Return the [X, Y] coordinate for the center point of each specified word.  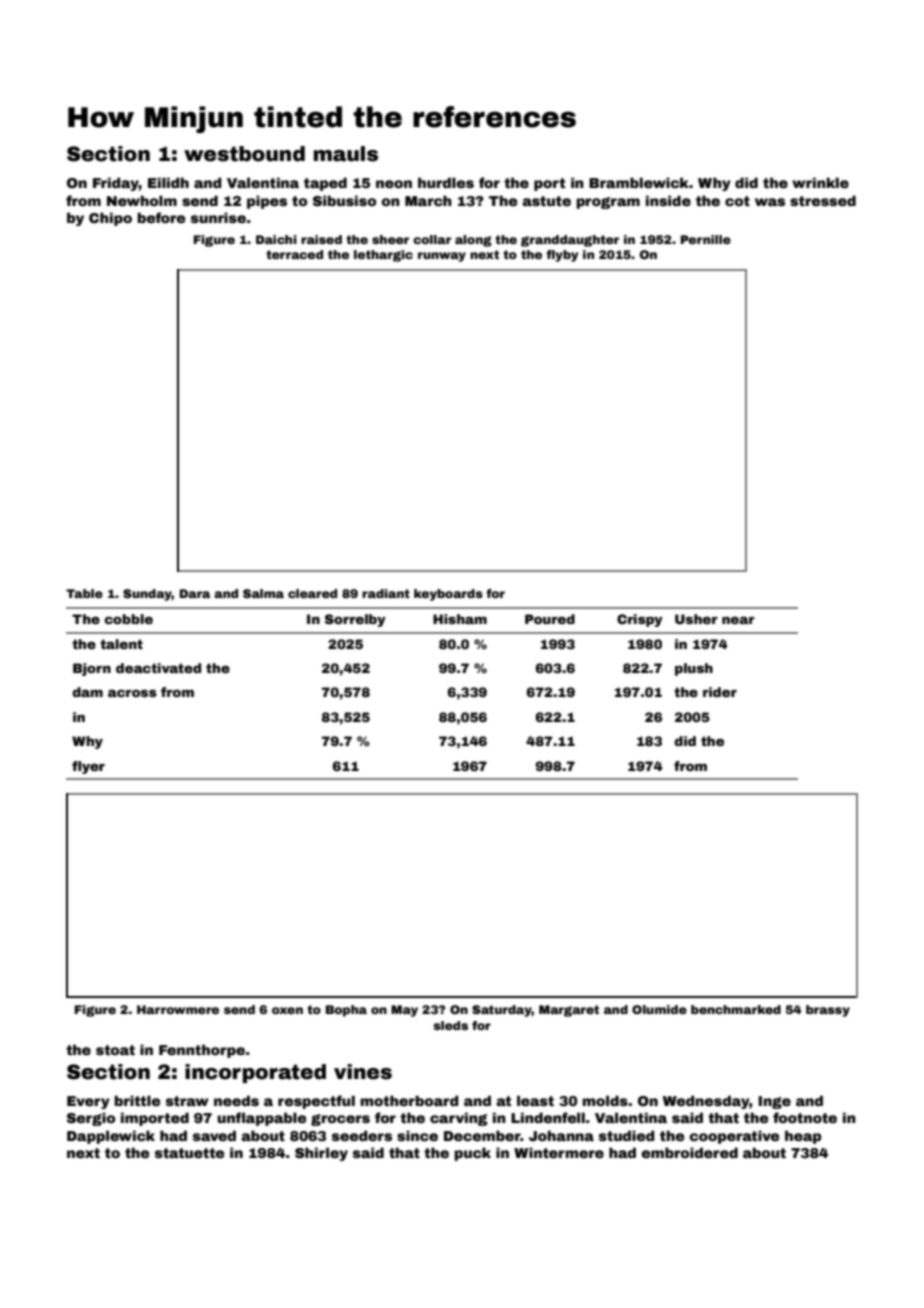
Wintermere [559, 1152]
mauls [346, 154]
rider [720, 692]
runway [442, 257]
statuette [189, 1153]
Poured [550, 619]
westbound [244, 154]
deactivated [158, 668]
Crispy [640, 620]
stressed [823, 200]
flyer [88, 767]
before [161, 217]
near [738, 620]
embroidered [690, 1152]
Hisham [460, 619]
